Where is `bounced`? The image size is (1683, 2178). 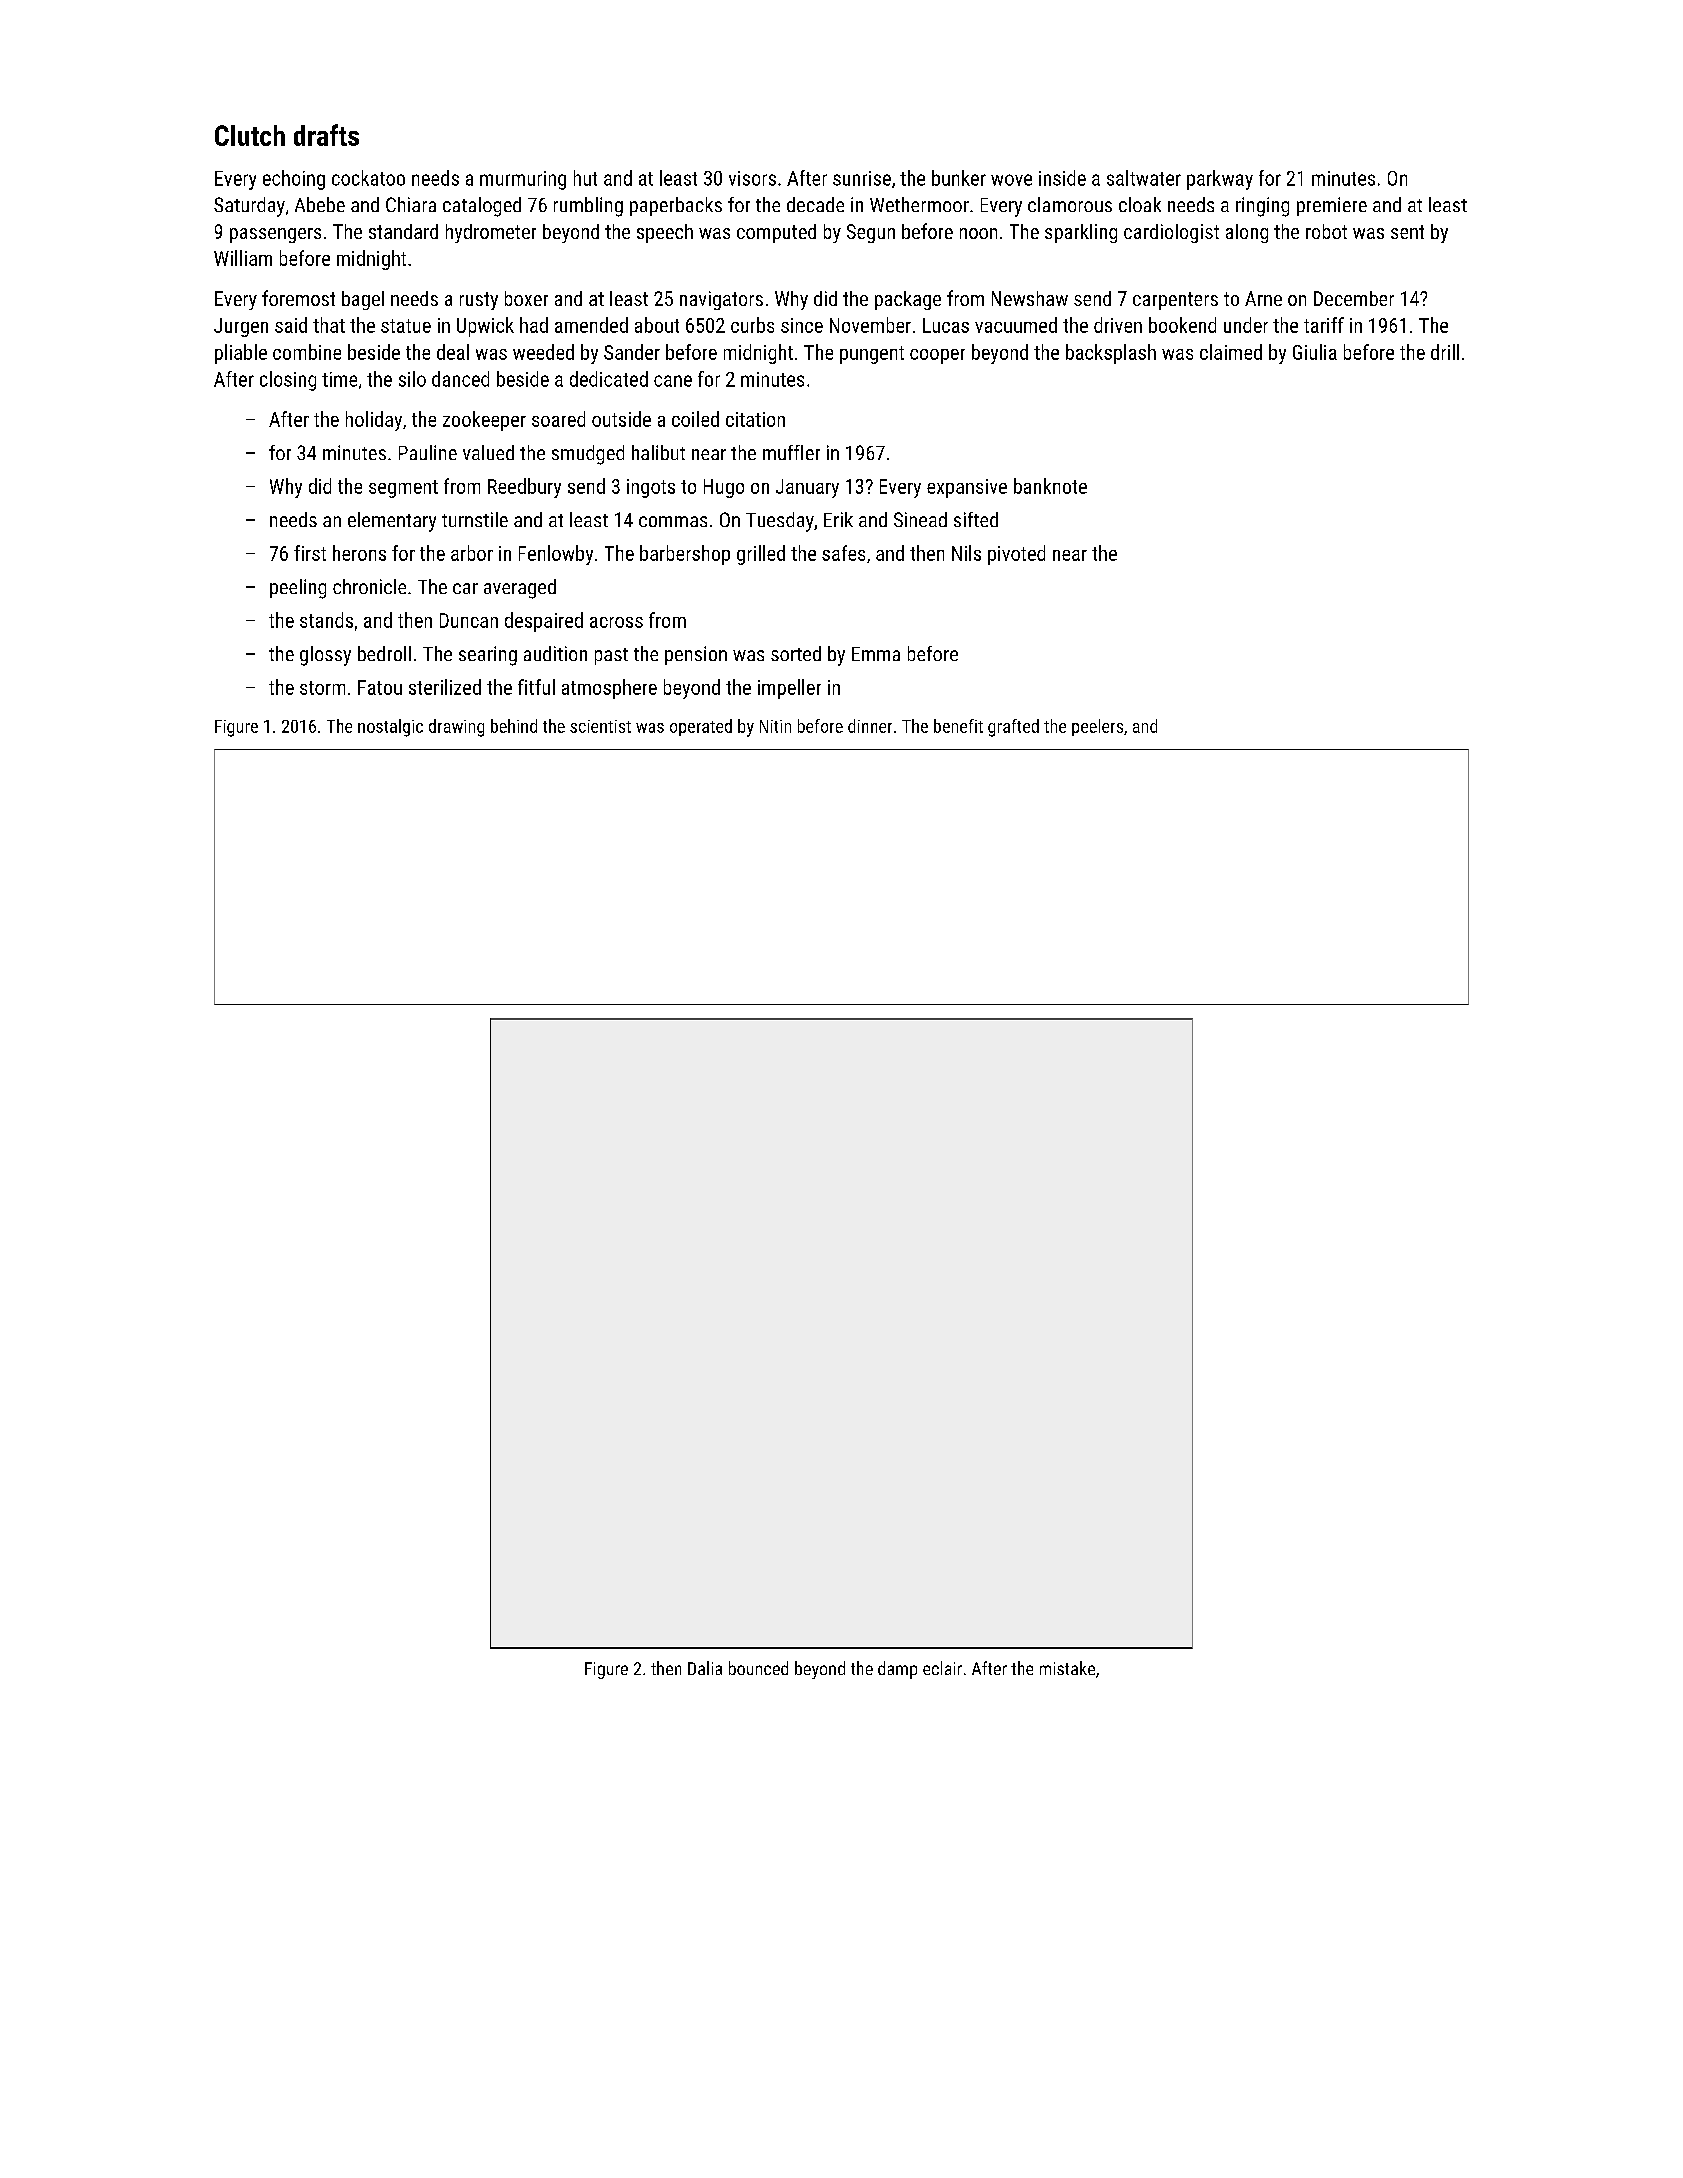
bounced is located at coordinates (758, 1668).
